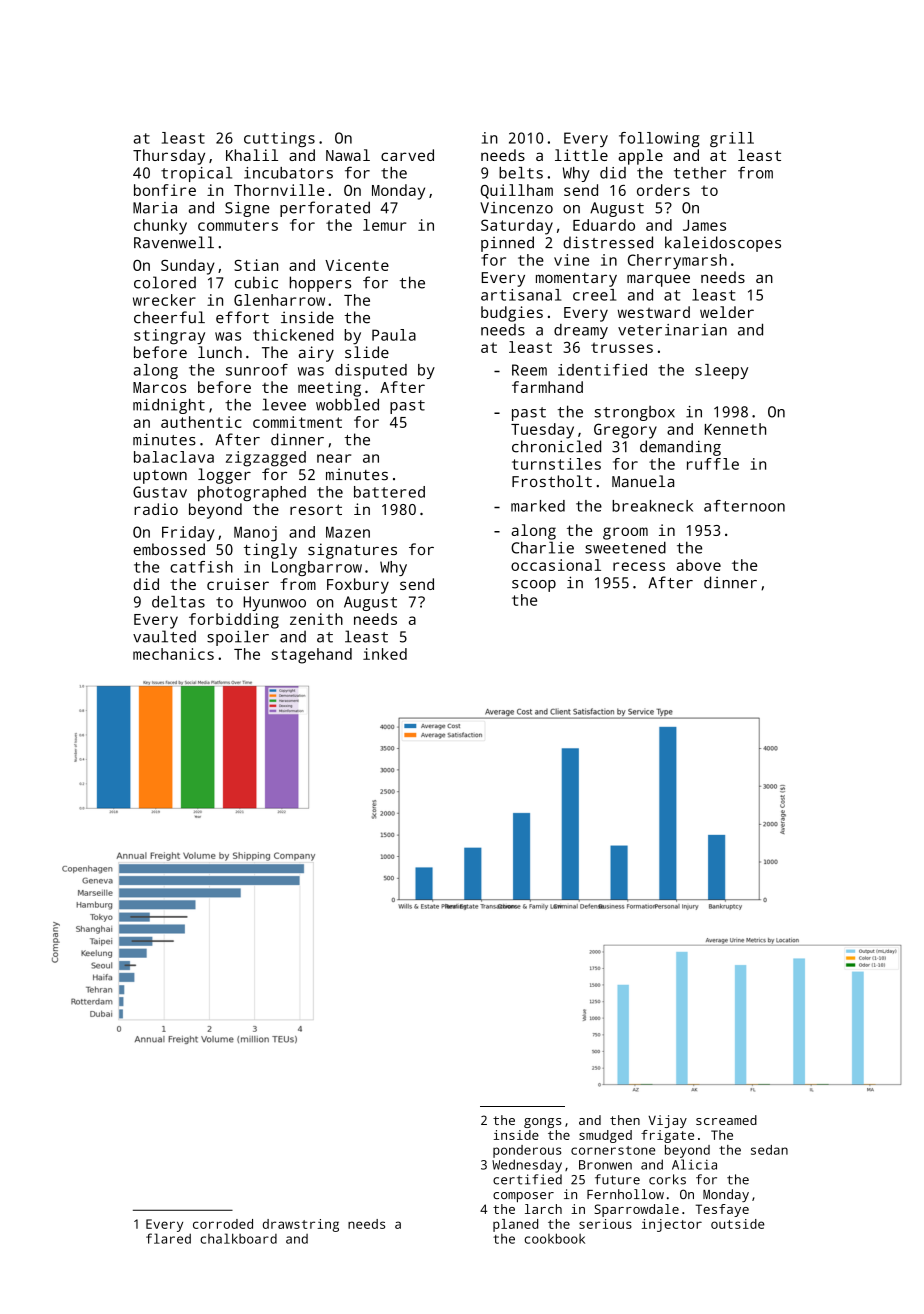 The image size is (924, 1314). I want to click on flared, so click(168, 1238).
